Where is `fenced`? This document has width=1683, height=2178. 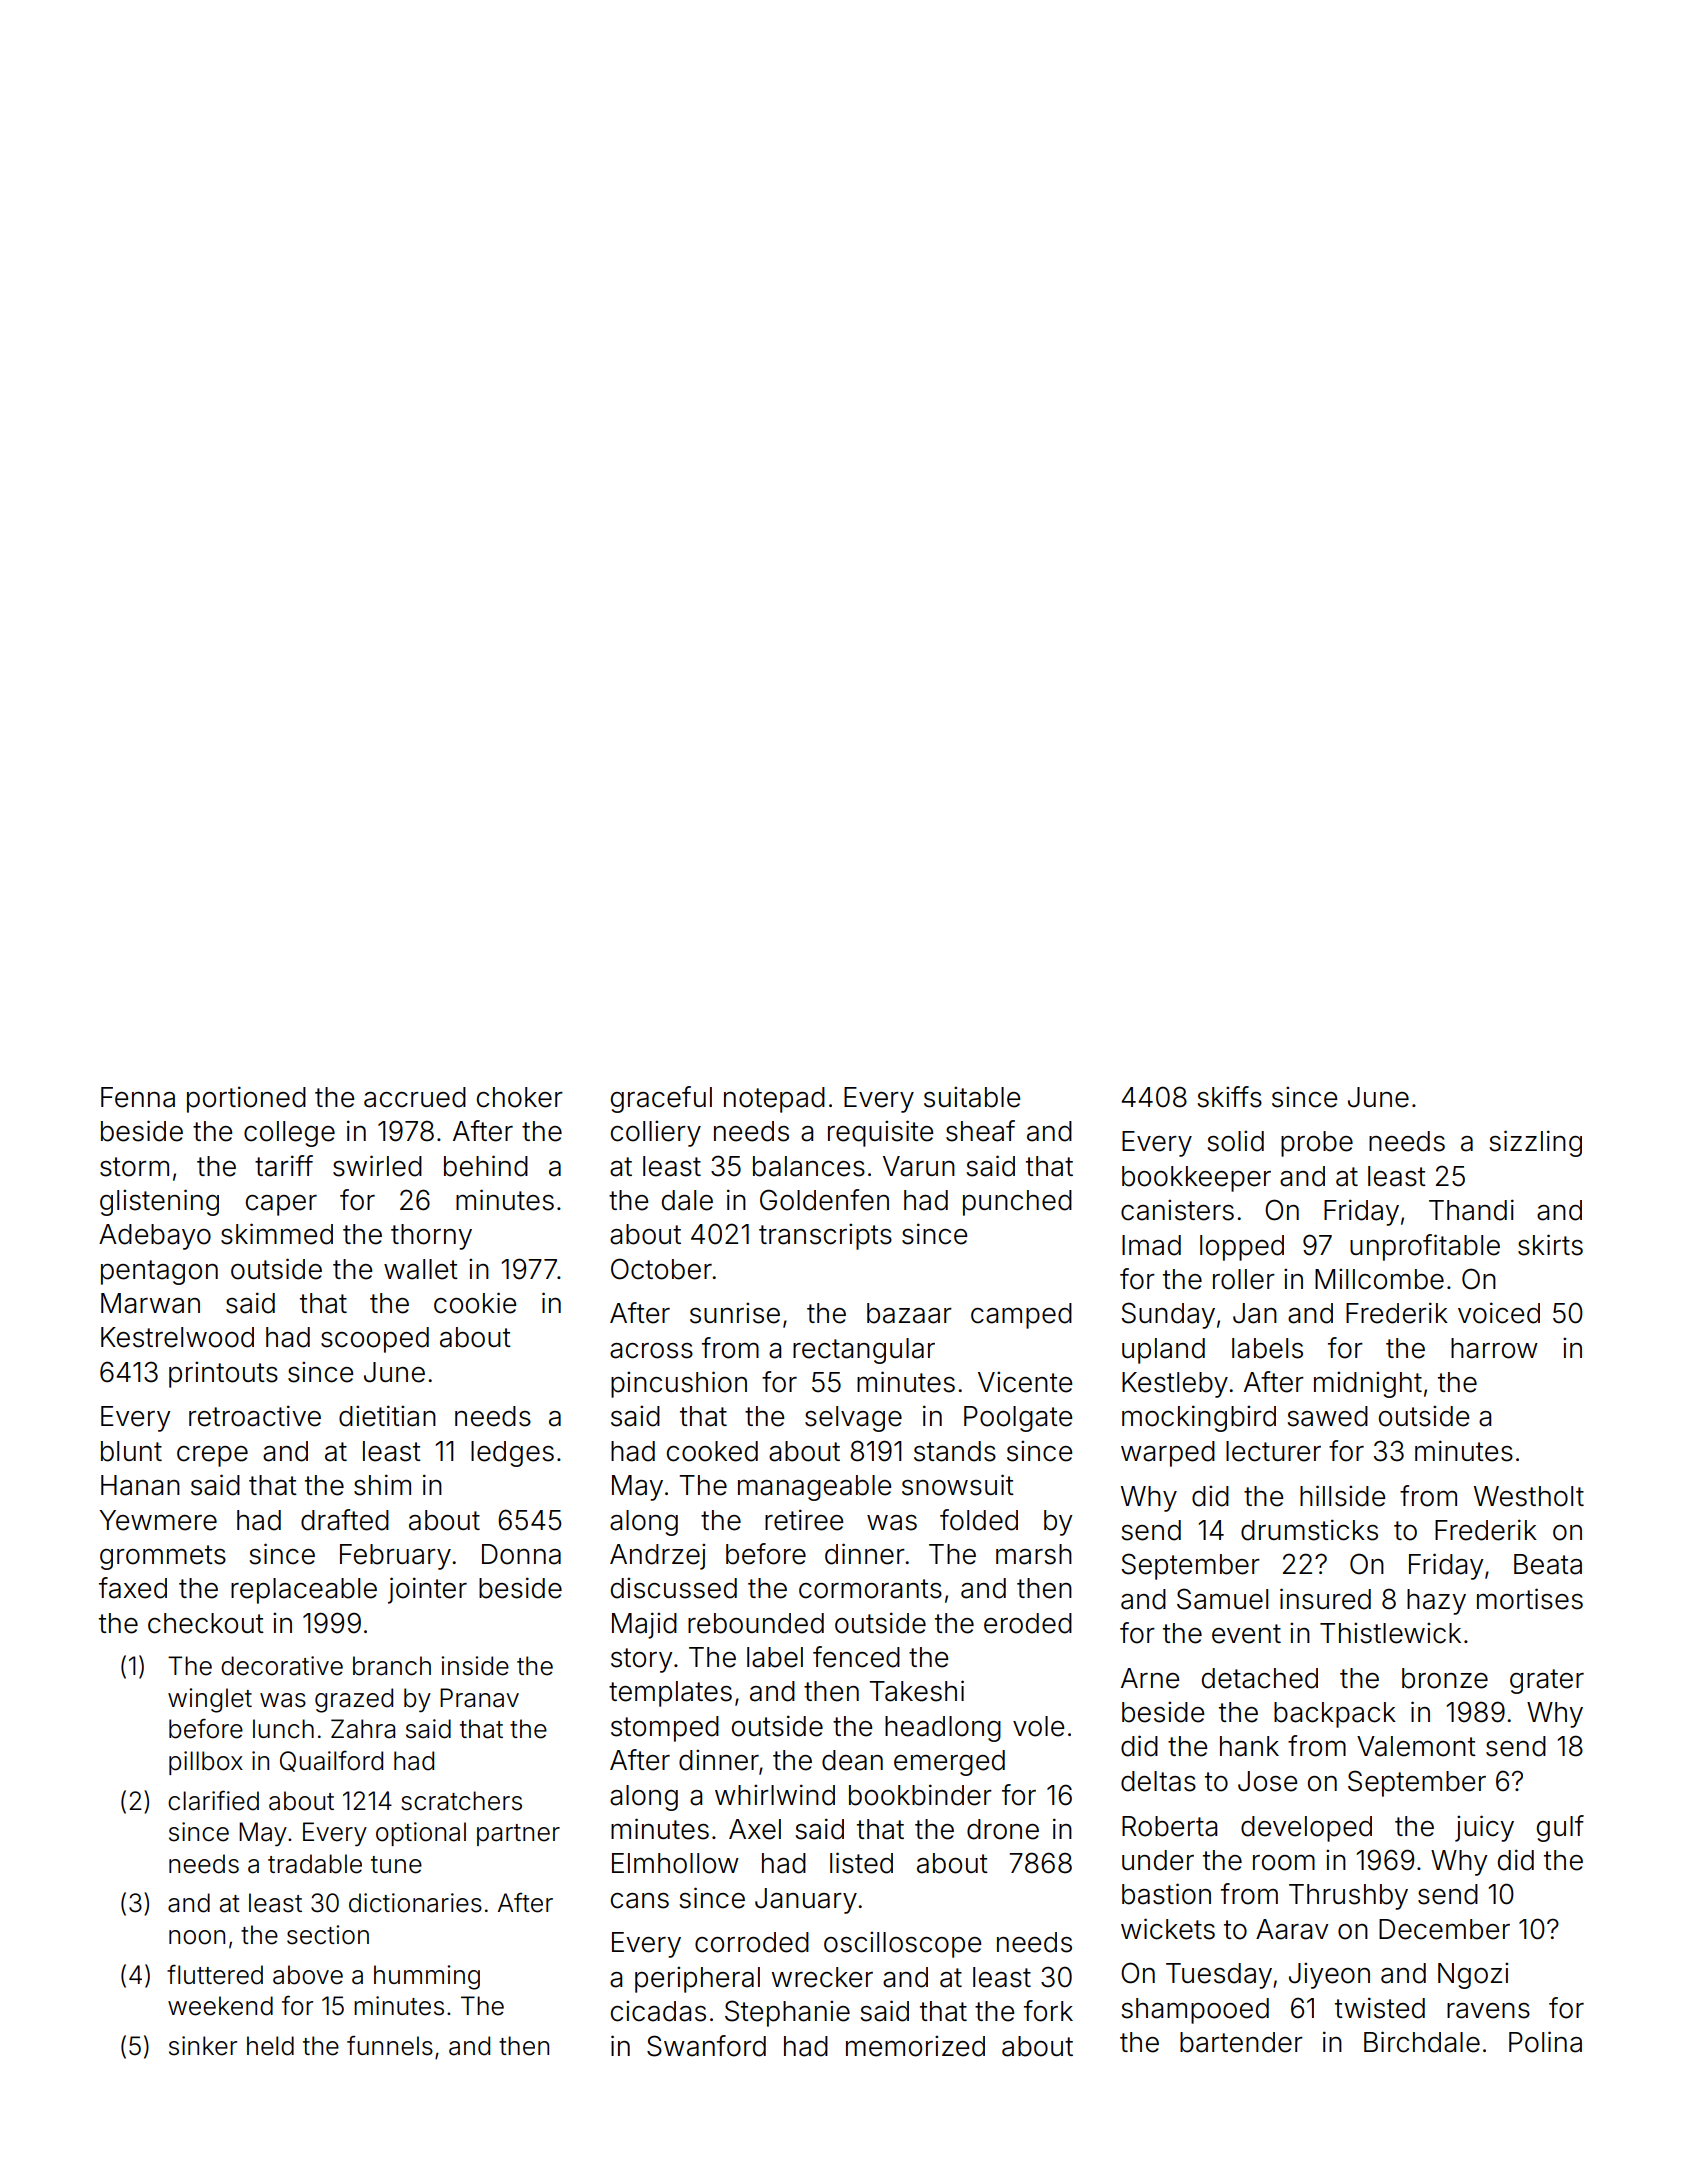
fenced is located at coordinates (856, 1657).
